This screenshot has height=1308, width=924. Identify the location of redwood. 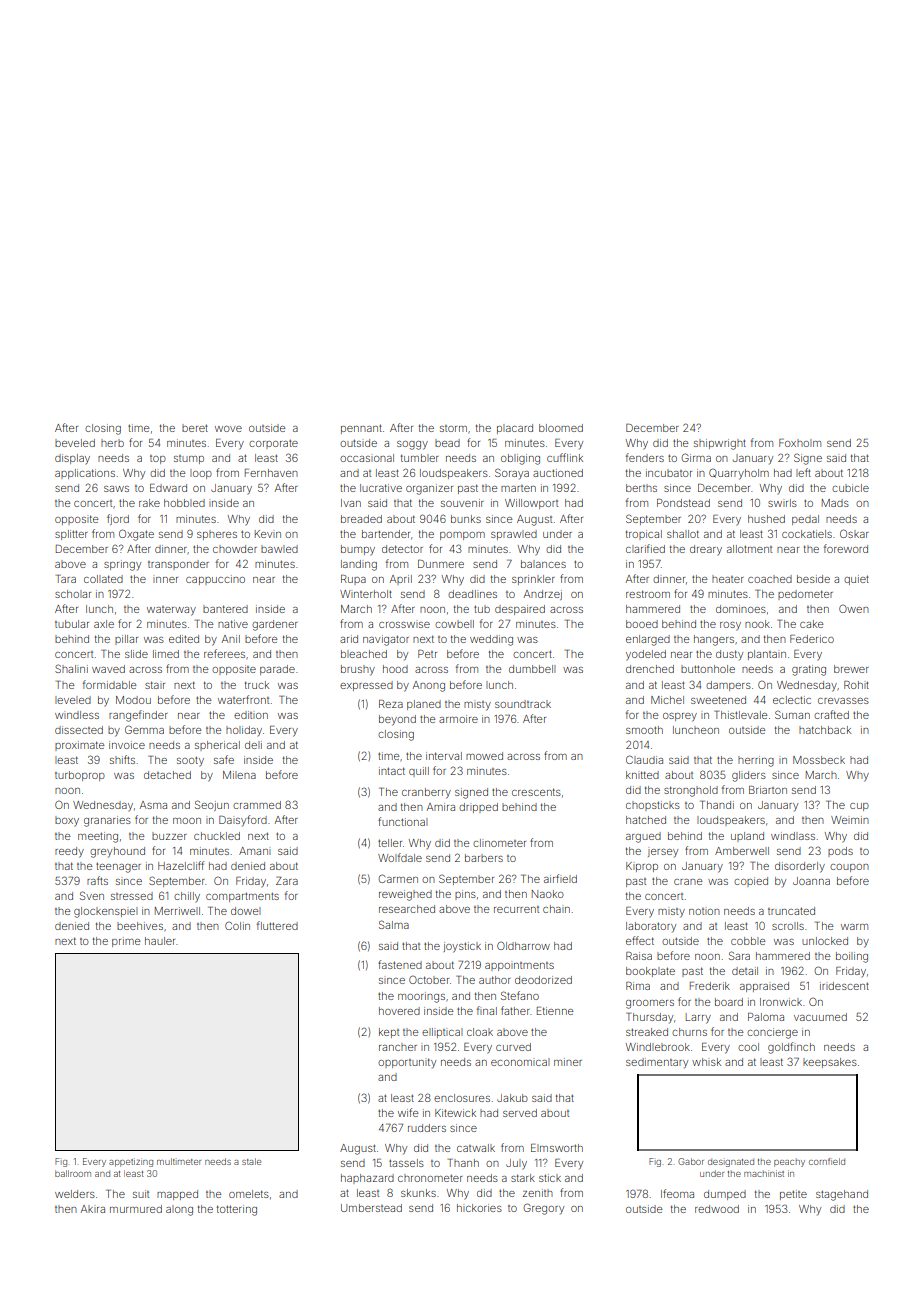
(717, 1209).
